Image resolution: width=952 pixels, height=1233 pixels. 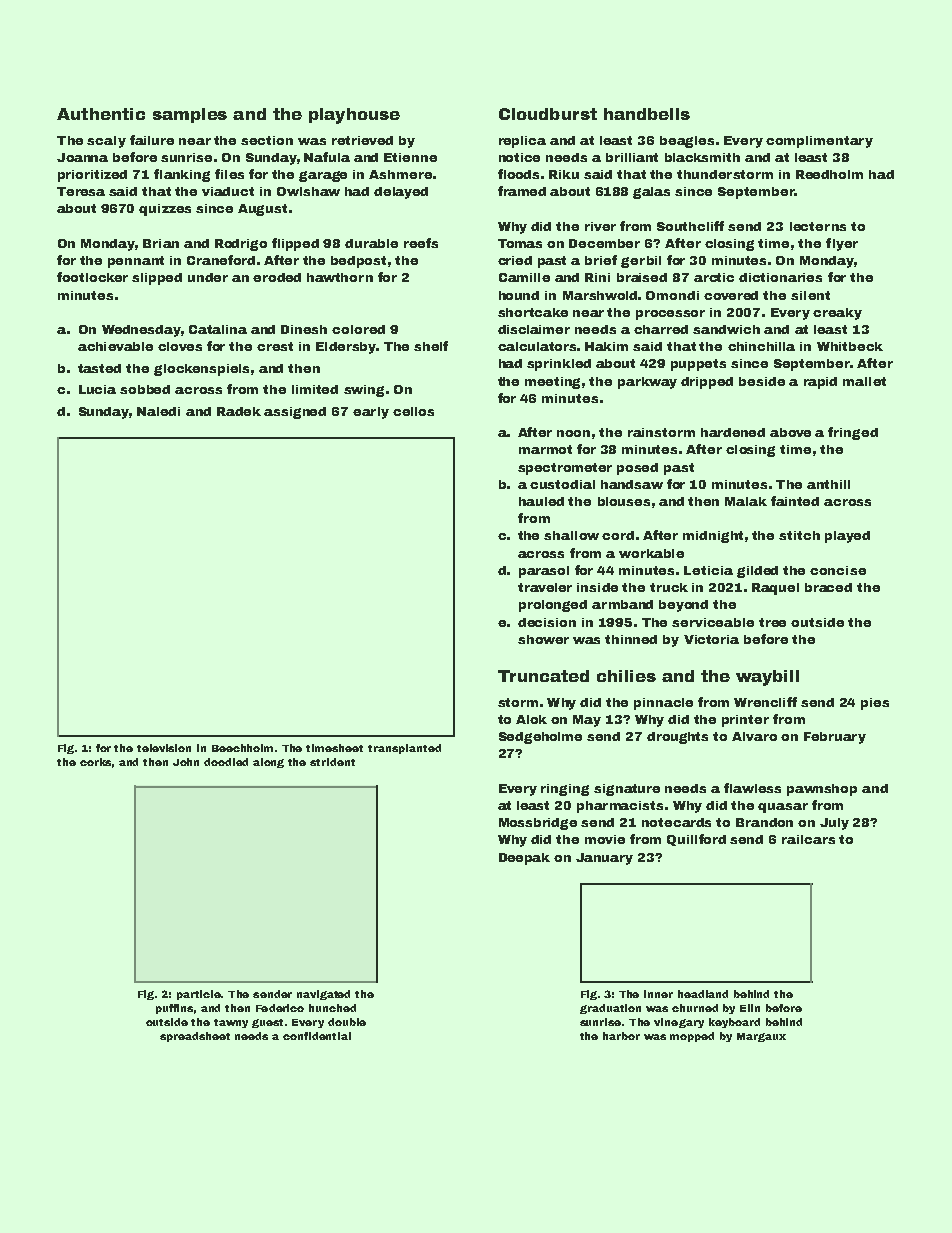 What do you see at coordinates (524, 859) in the page?
I see `Deepak` at bounding box center [524, 859].
